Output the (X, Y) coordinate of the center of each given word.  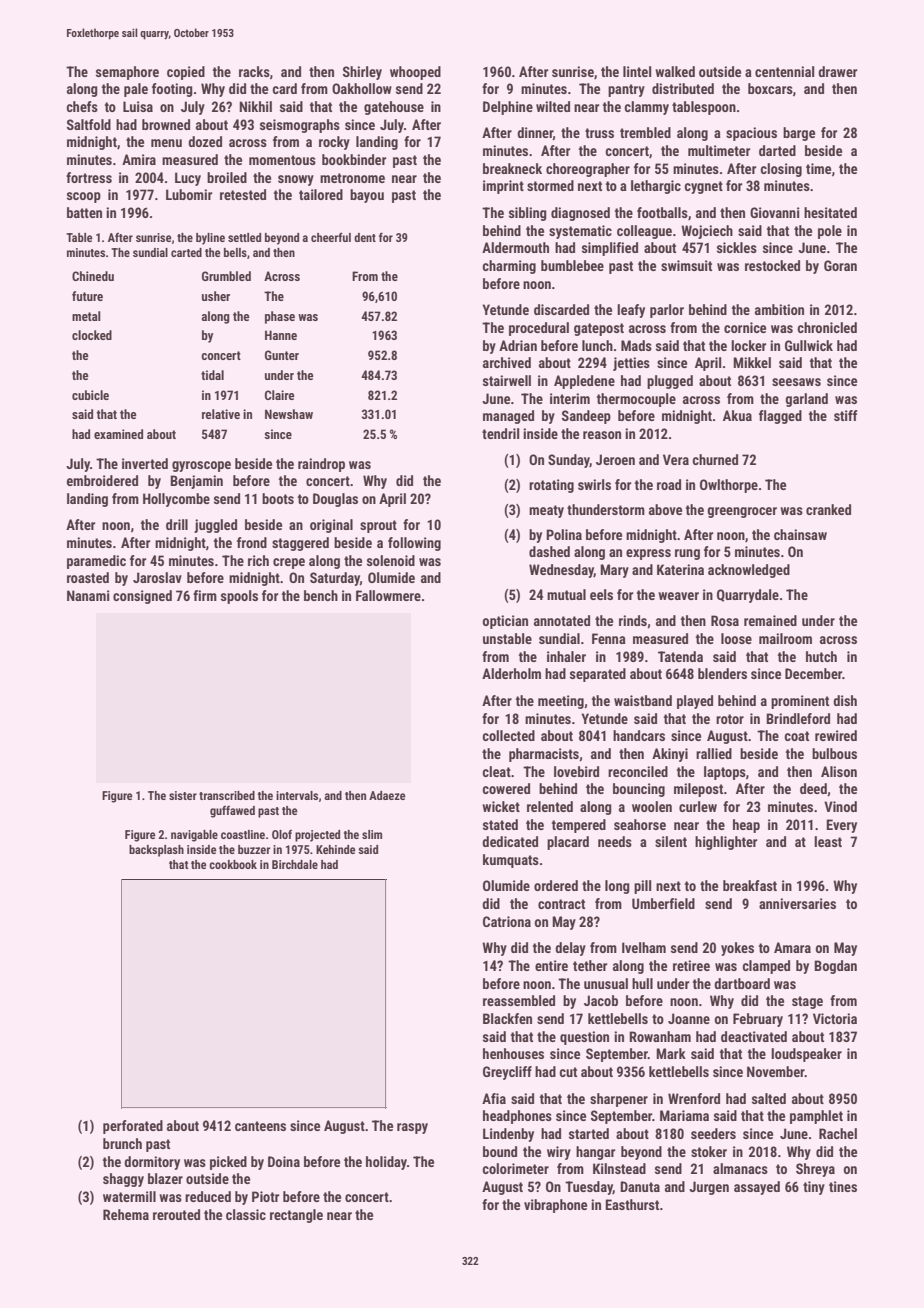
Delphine (508, 108)
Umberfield (663, 903)
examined (118, 434)
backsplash (156, 851)
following (414, 544)
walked (675, 71)
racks (254, 71)
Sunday (569, 461)
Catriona (507, 921)
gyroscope (201, 466)
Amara (792, 947)
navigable (194, 836)
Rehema (126, 1214)
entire (551, 965)
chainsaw (800, 534)
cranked (828, 509)
